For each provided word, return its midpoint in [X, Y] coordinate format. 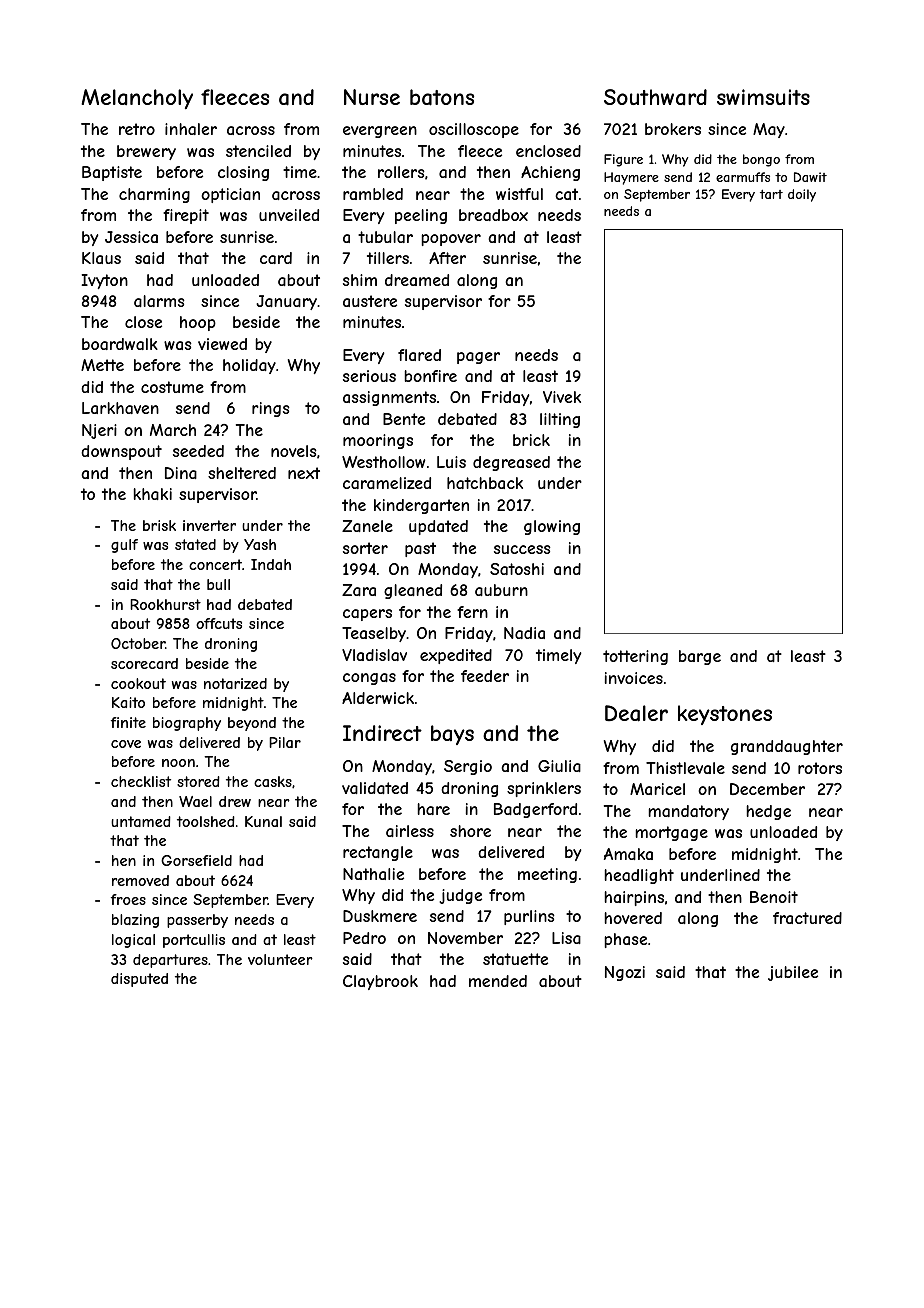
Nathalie [373, 874]
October [138, 643]
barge [700, 657]
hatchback [485, 483]
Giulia [559, 766]
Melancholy [137, 99]
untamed [141, 821]
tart [771, 194]
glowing [552, 527]
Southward [655, 97]
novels [294, 451]
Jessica [131, 237]
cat [566, 194]
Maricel [657, 789]
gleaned [413, 591]
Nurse [372, 97]
